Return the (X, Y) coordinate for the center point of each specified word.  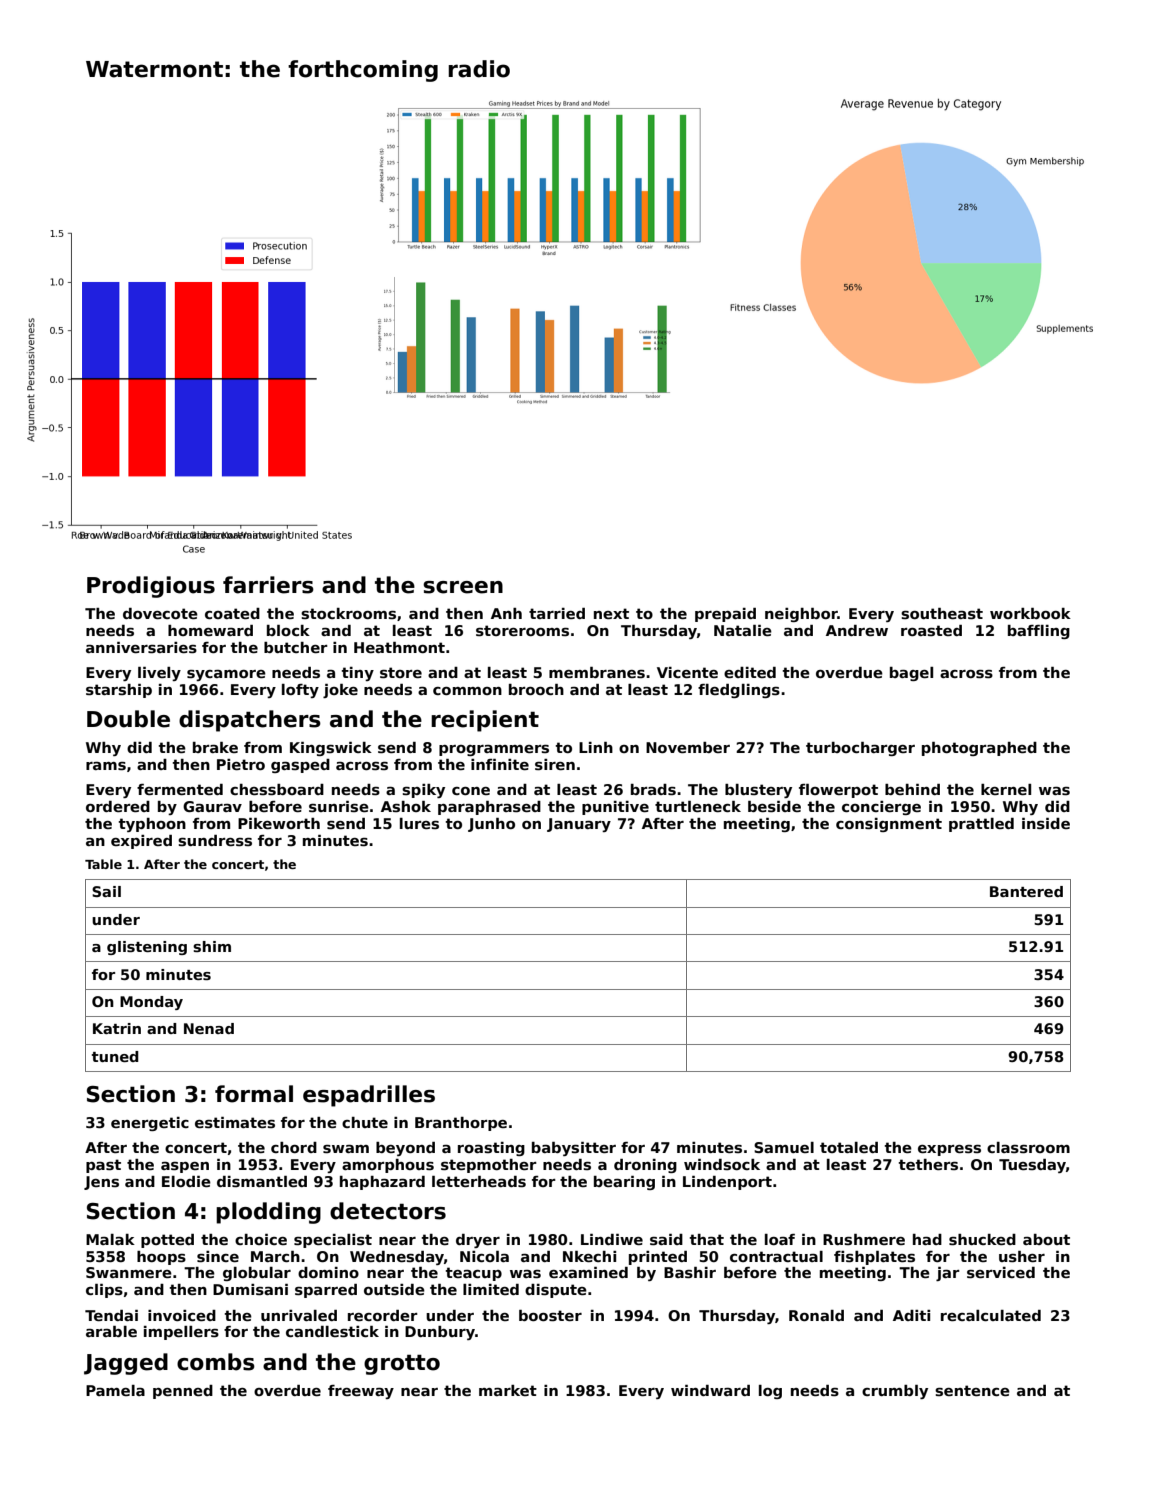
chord (294, 1147)
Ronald (816, 1315)
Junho (491, 825)
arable (111, 1331)
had (927, 1239)
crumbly (895, 1392)
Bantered (1026, 891)
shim (212, 946)
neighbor (801, 615)
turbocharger (860, 749)
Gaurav (212, 806)
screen (463, 587)
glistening (147, 948)
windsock (722, 1164)
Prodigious (151, 587)
